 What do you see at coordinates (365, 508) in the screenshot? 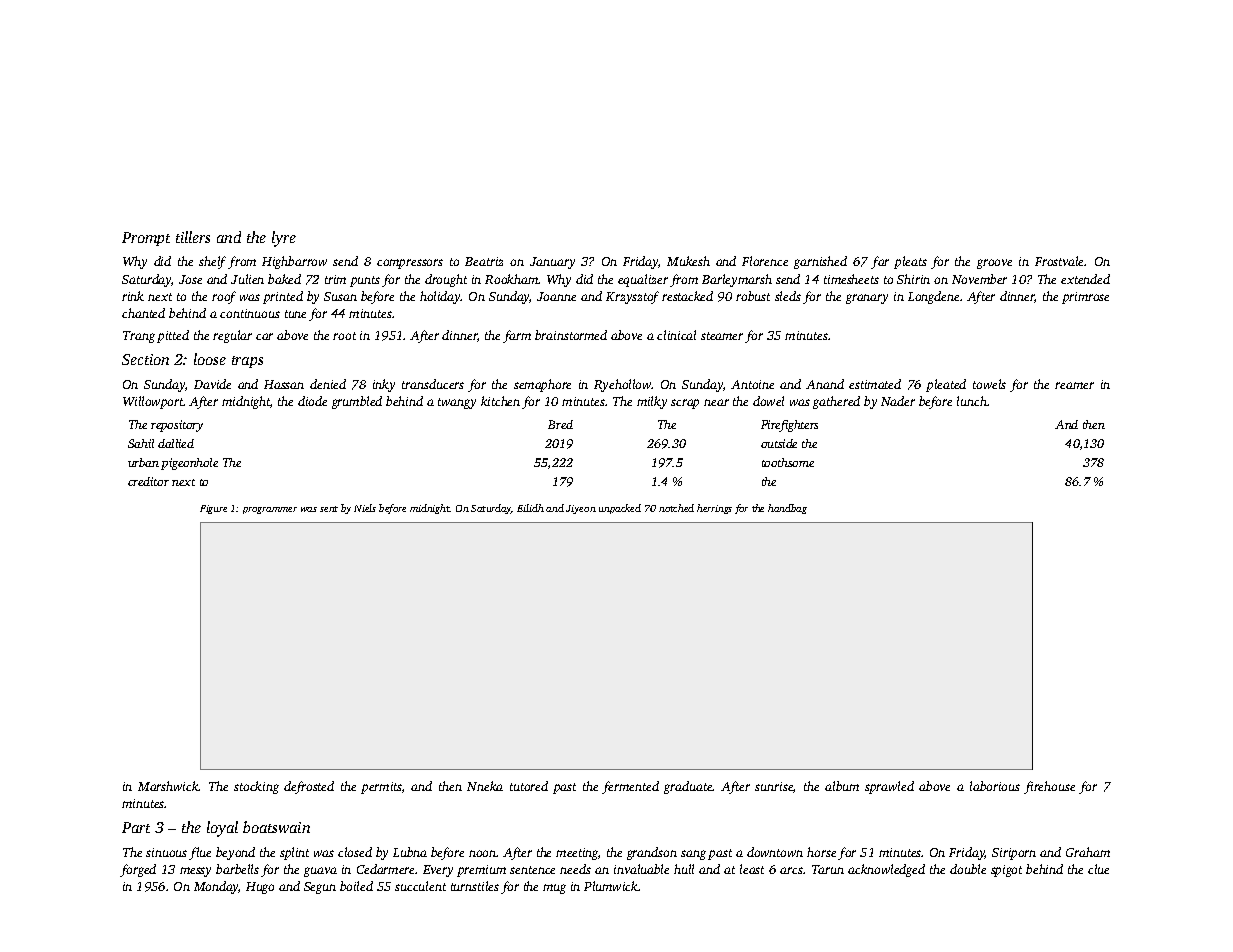
I see `Niels` at bounding box center [365, 508].
